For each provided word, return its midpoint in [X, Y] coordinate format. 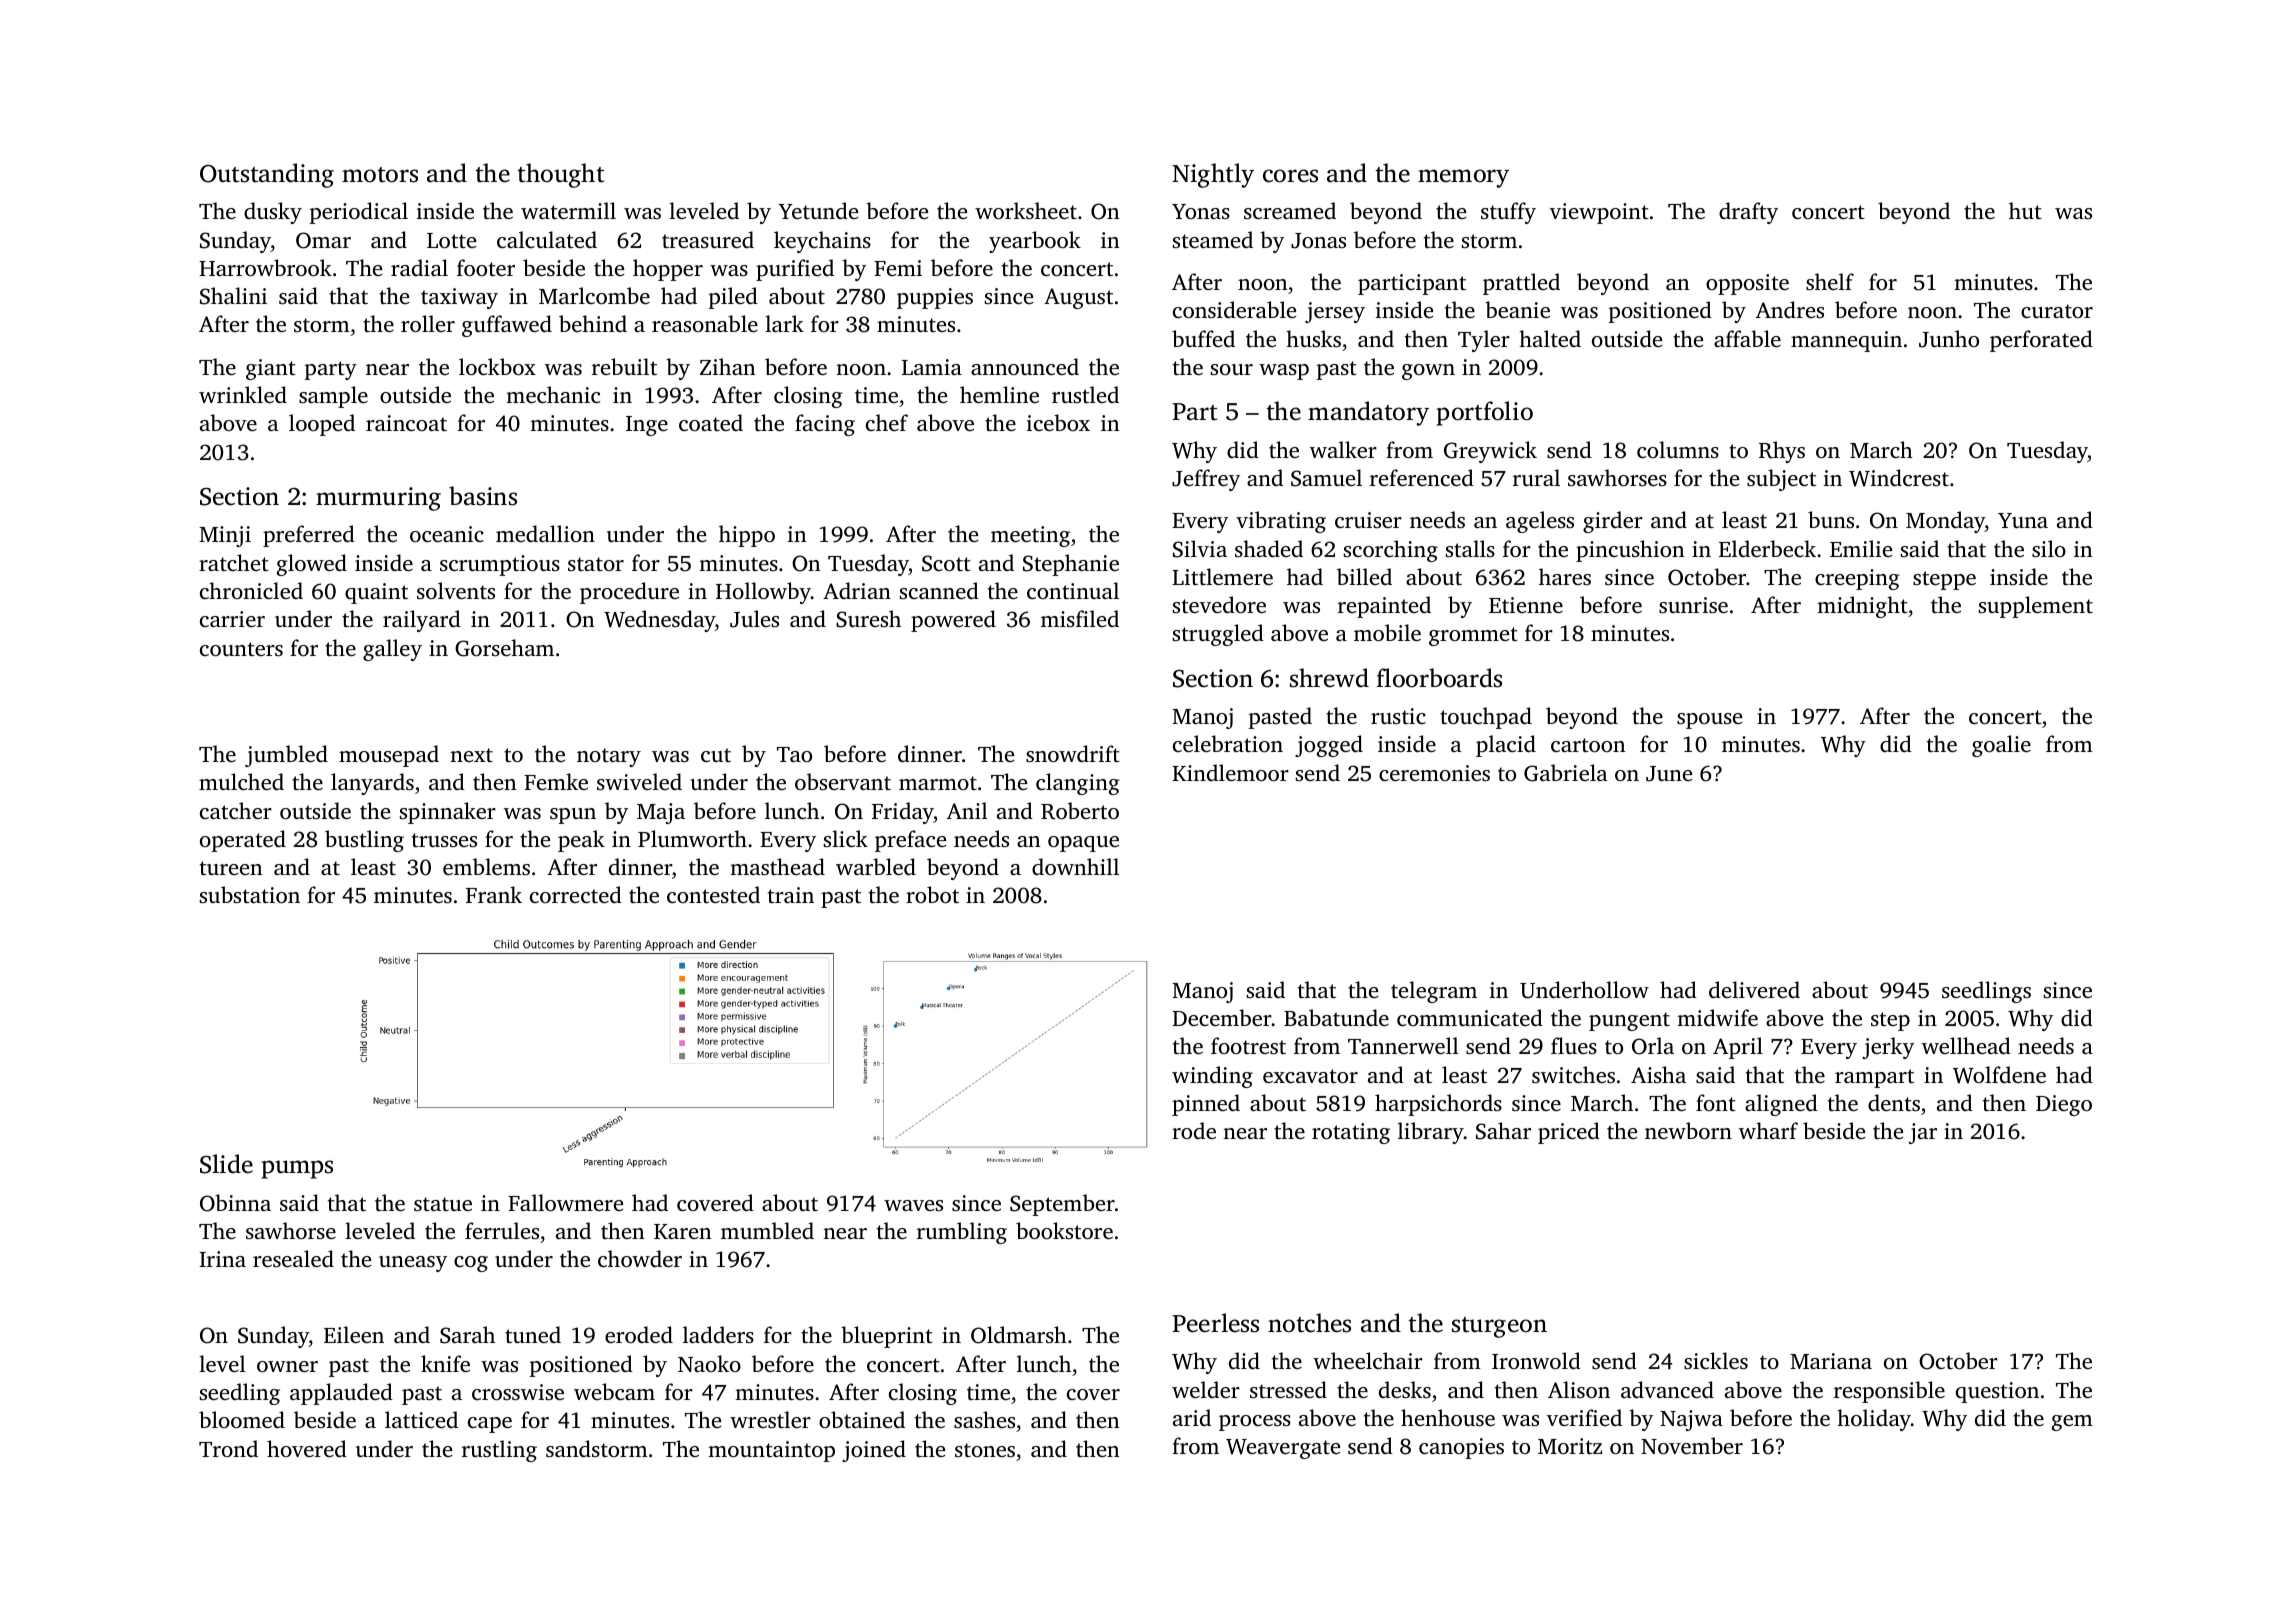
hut [2025, 210]
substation [250, 894]
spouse [1709, 721]
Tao [794, 754]
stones [985, 1450]
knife [445, 1363]
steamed [1213, 239]
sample [333, 397]
